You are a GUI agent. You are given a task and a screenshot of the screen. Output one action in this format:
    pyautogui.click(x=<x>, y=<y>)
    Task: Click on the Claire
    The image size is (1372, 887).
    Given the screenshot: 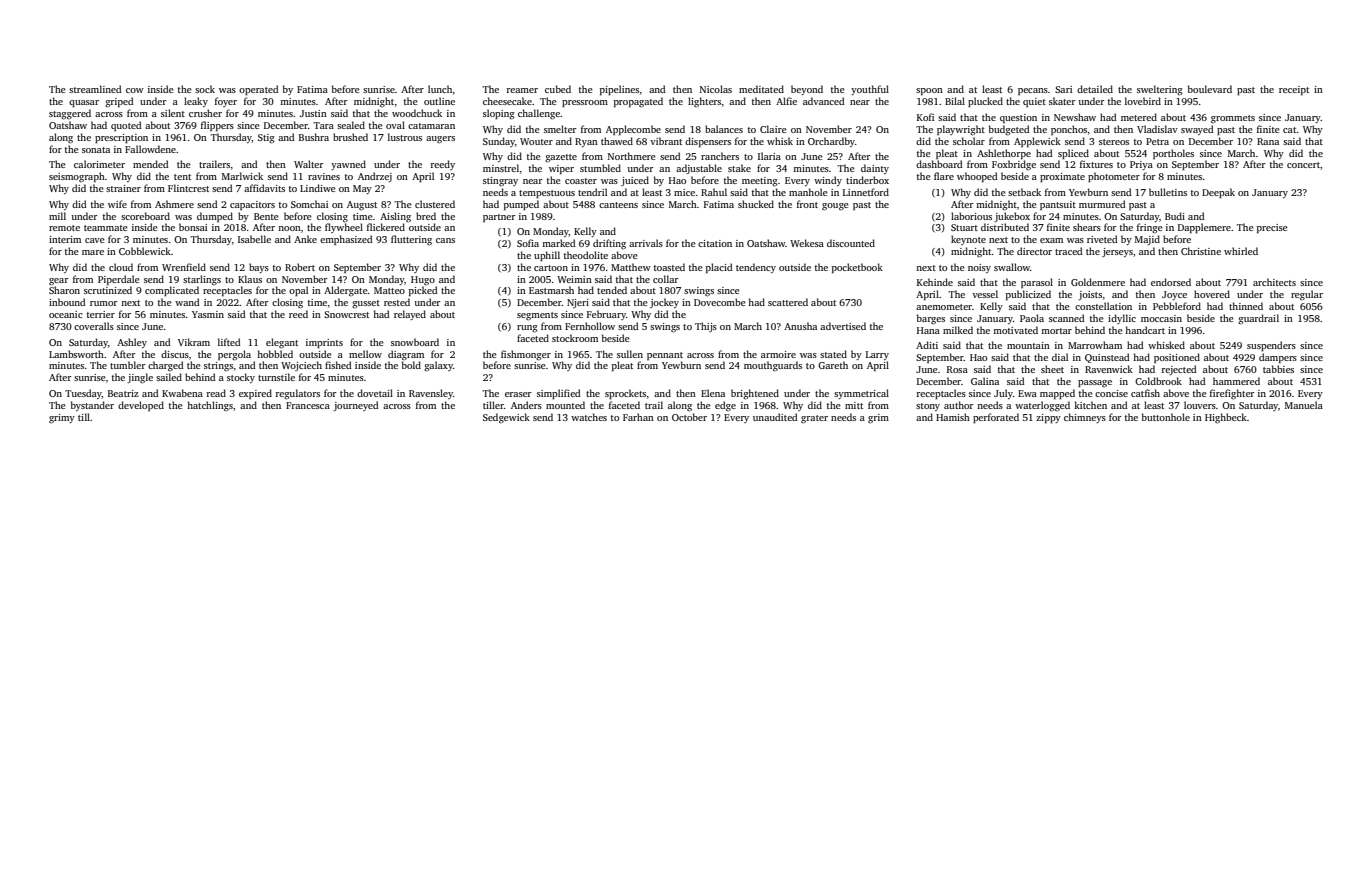 What is the action you would take?
    pyautogui.click(x=773, y=129)
